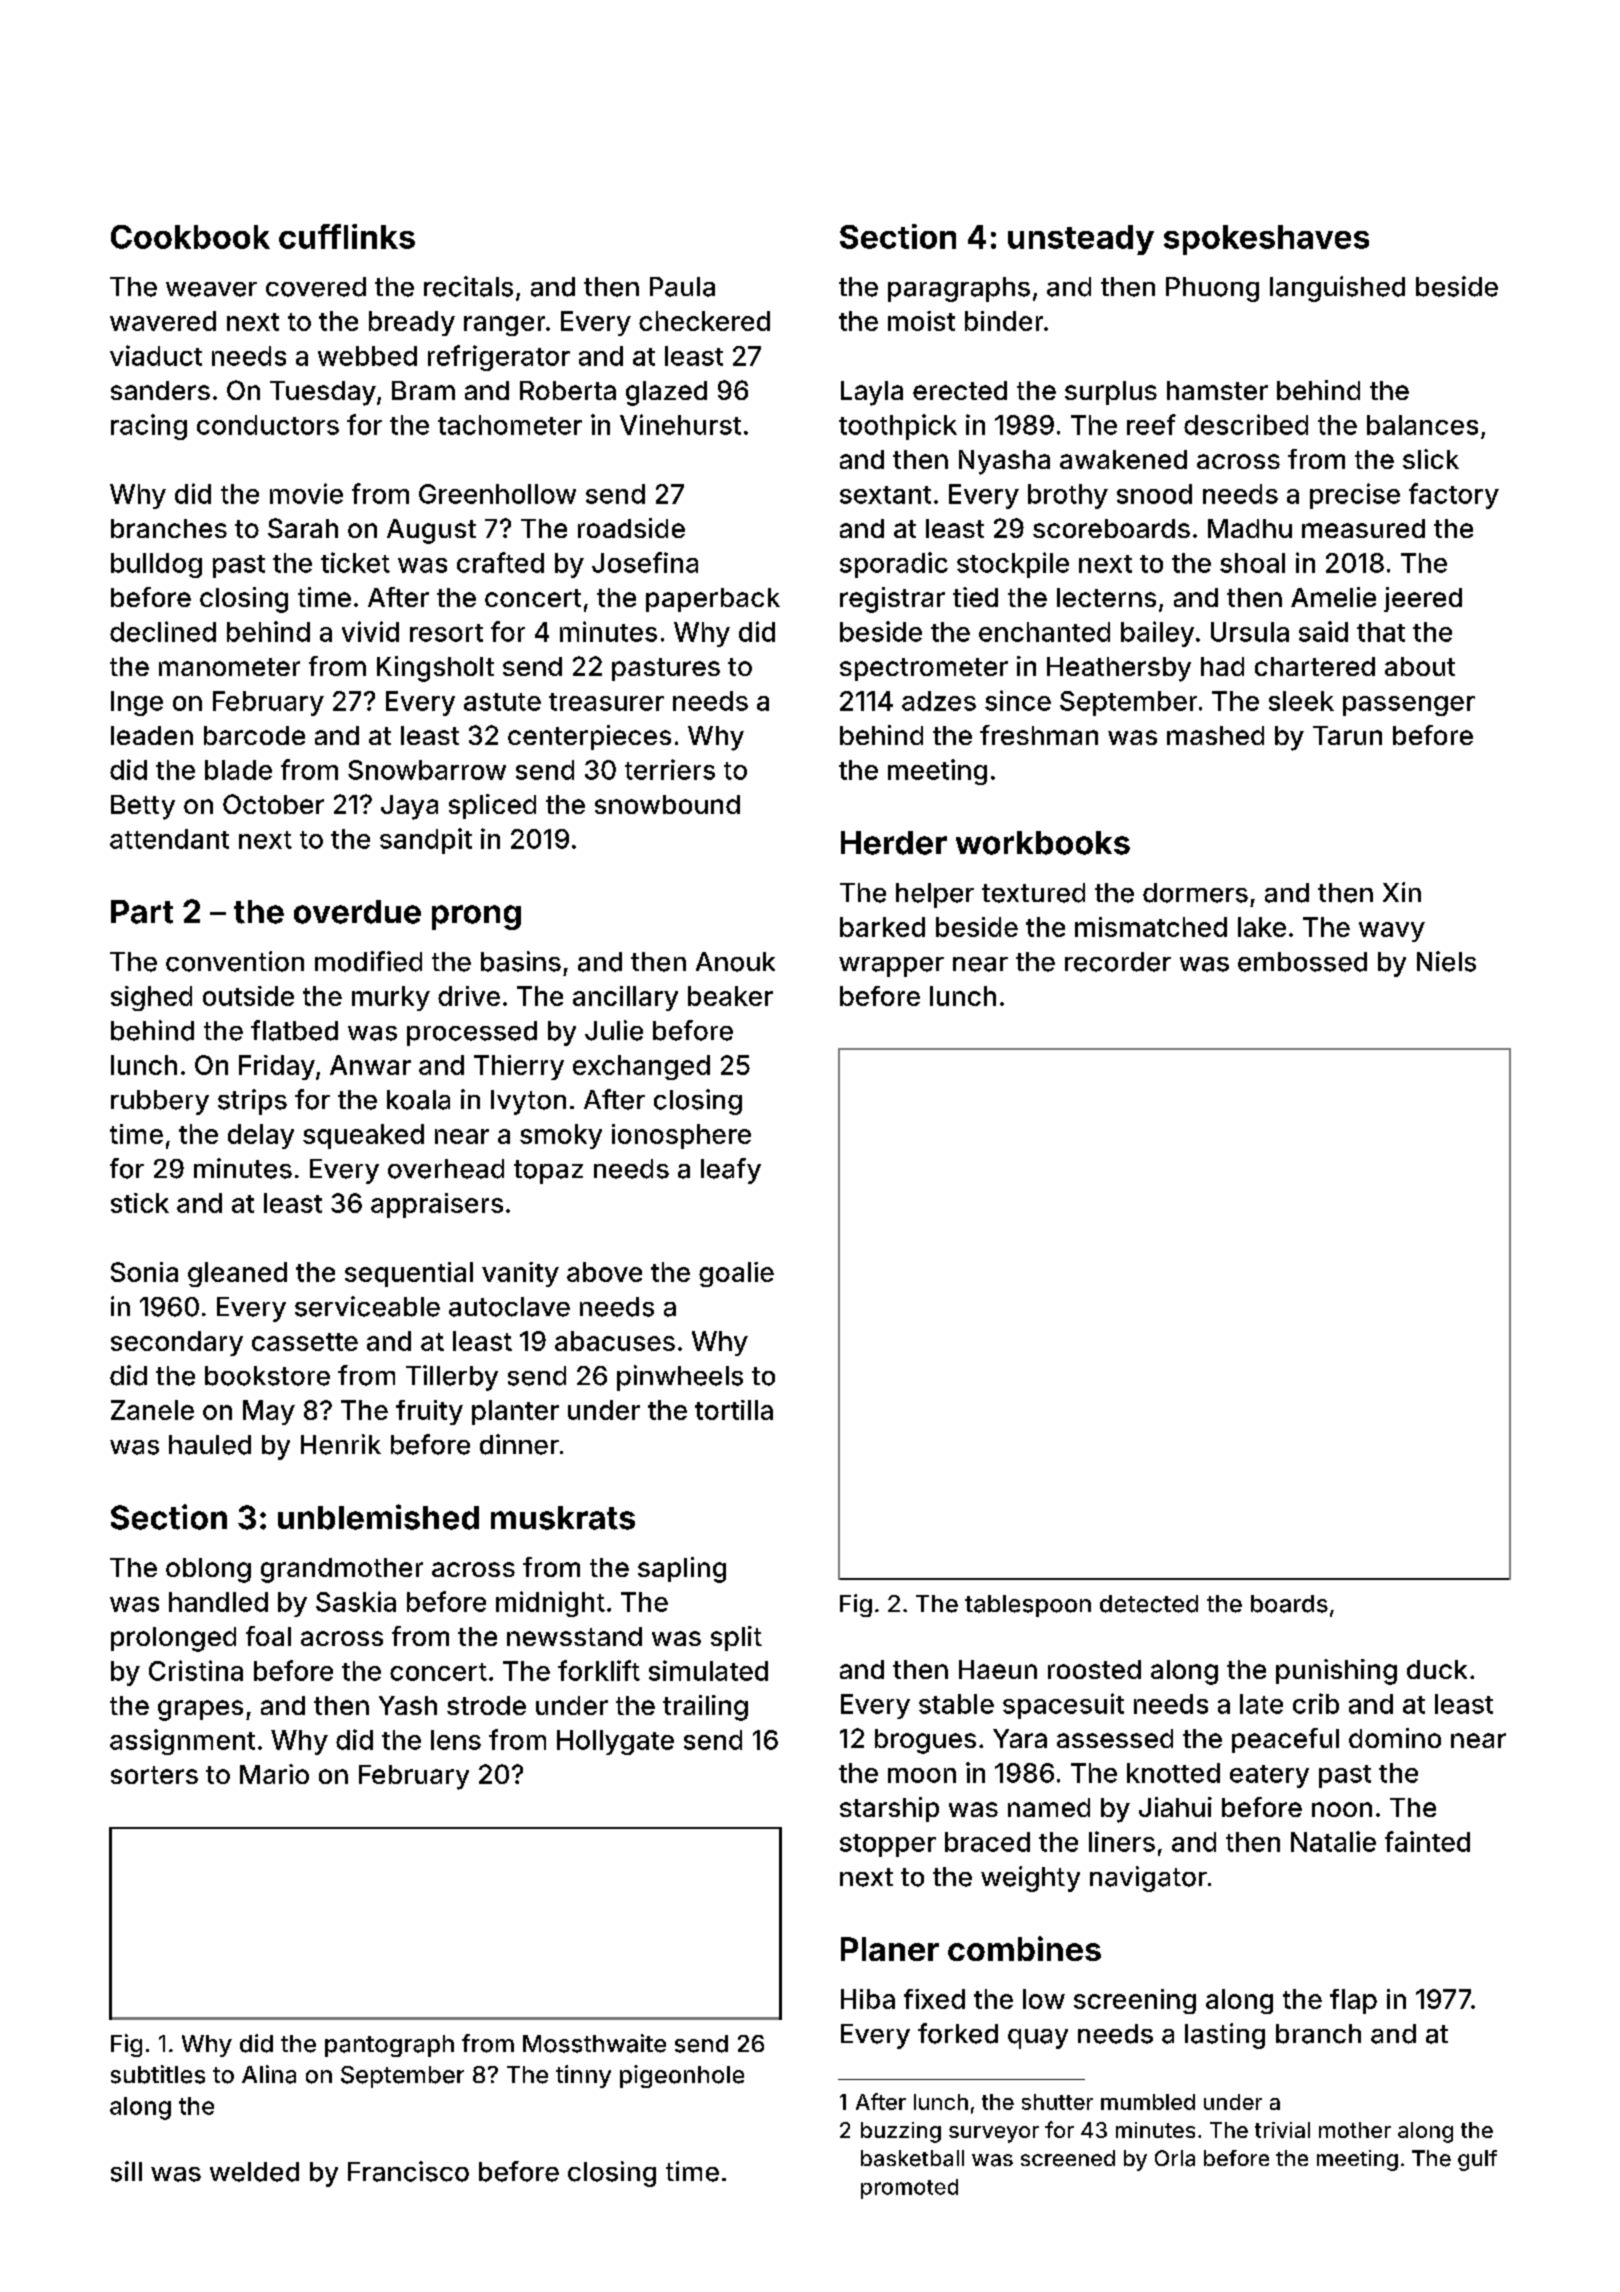 The height and width of the image is (2292, 1620). Describe the element at coordinates (682, 2076) in the image. I see `pigeonhole` at that location.
